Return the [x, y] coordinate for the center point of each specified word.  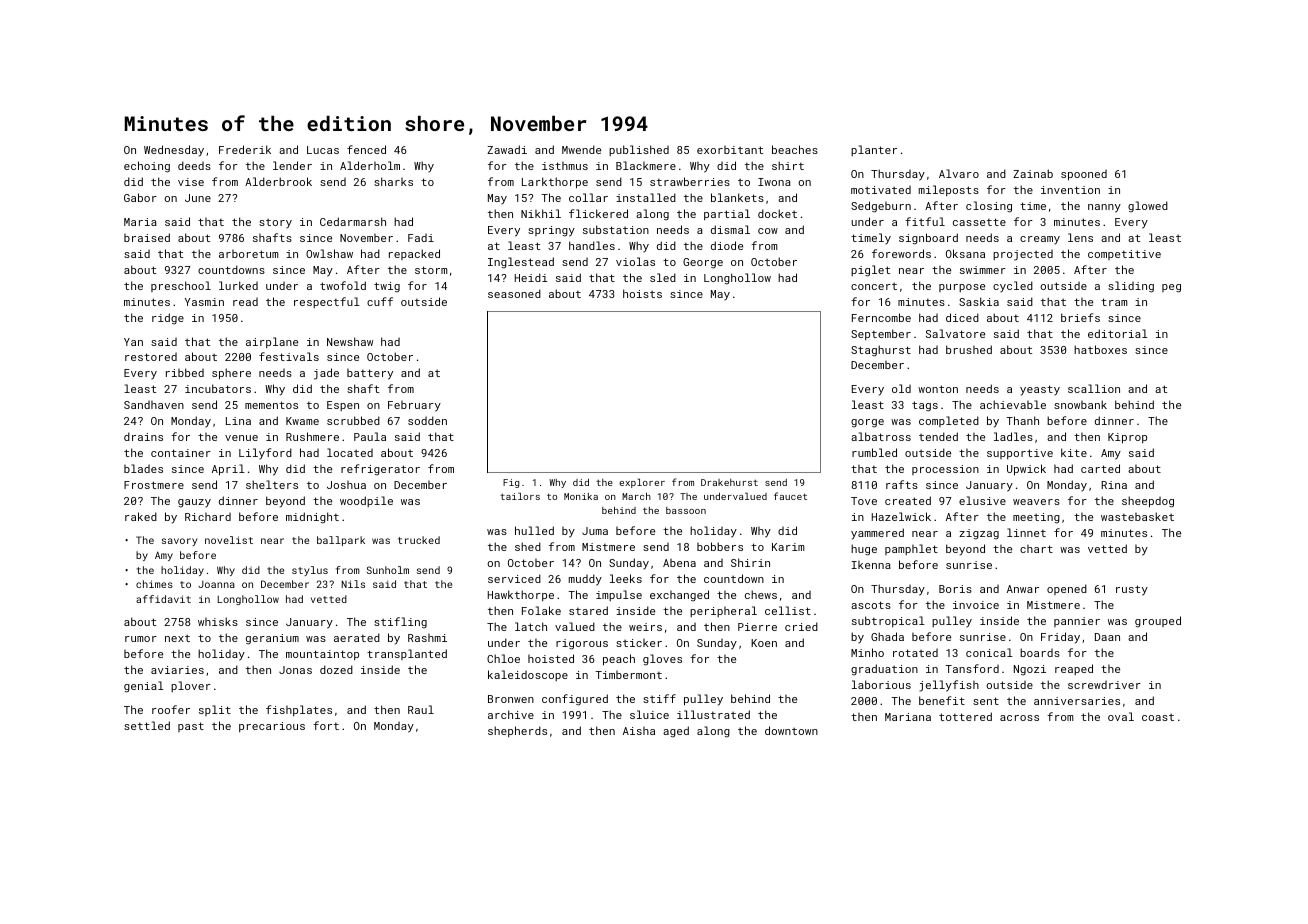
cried [801, 626]
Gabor [140, 197]
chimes [154, 584]
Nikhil [541, 213]
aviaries [177, 670]
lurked [238, 285]
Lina [238, 421]
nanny [1104, 208]
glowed [1148, 207]
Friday [1060, 638]
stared [588, 610]
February [414, 406]
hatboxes [1100, 349]
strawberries [690, 181]
